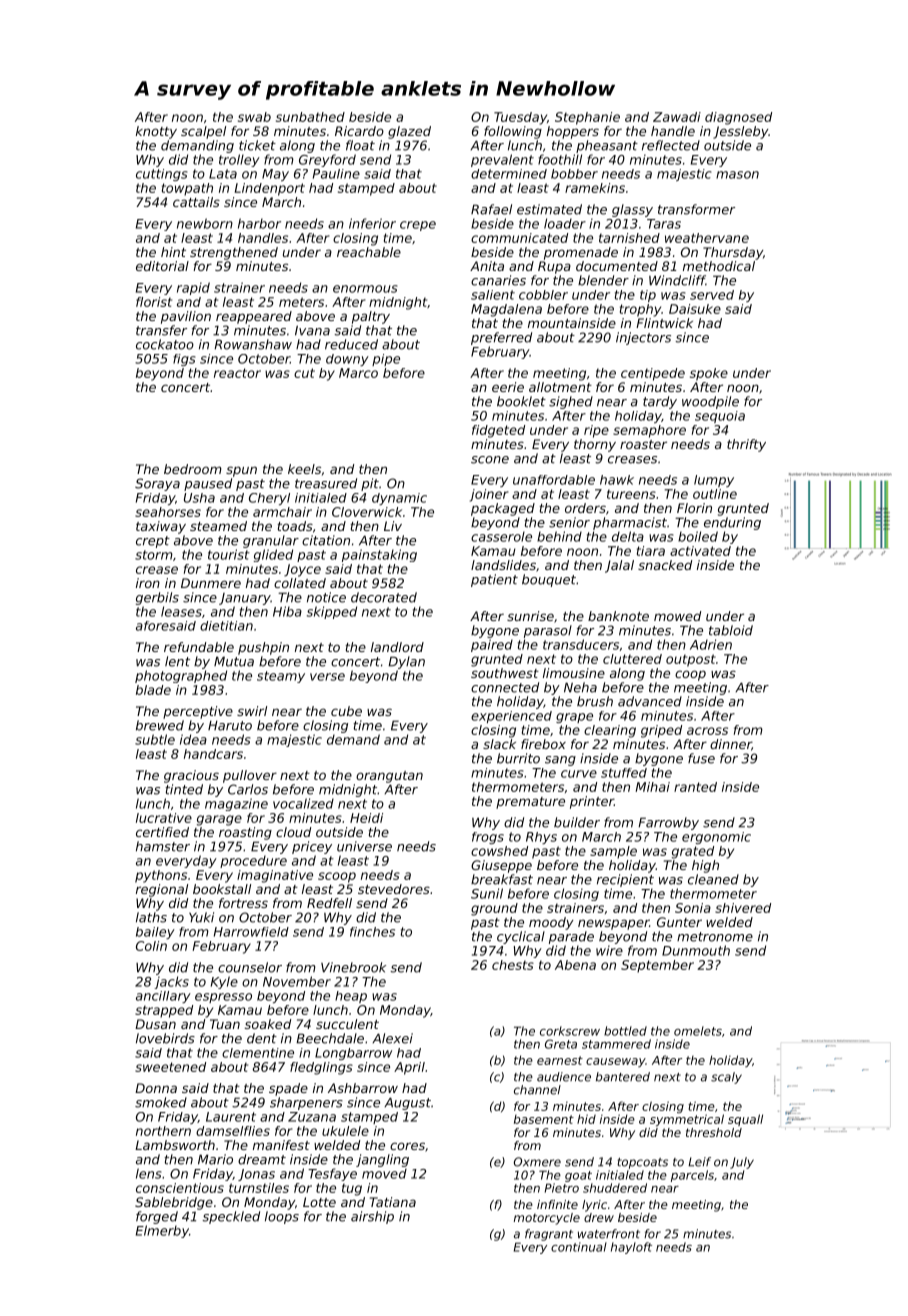 The height and width of the screenshot is (1316, 908). Describe the element at coordinates (237, 373) in the screenshot. I see `reactor` at that location.
